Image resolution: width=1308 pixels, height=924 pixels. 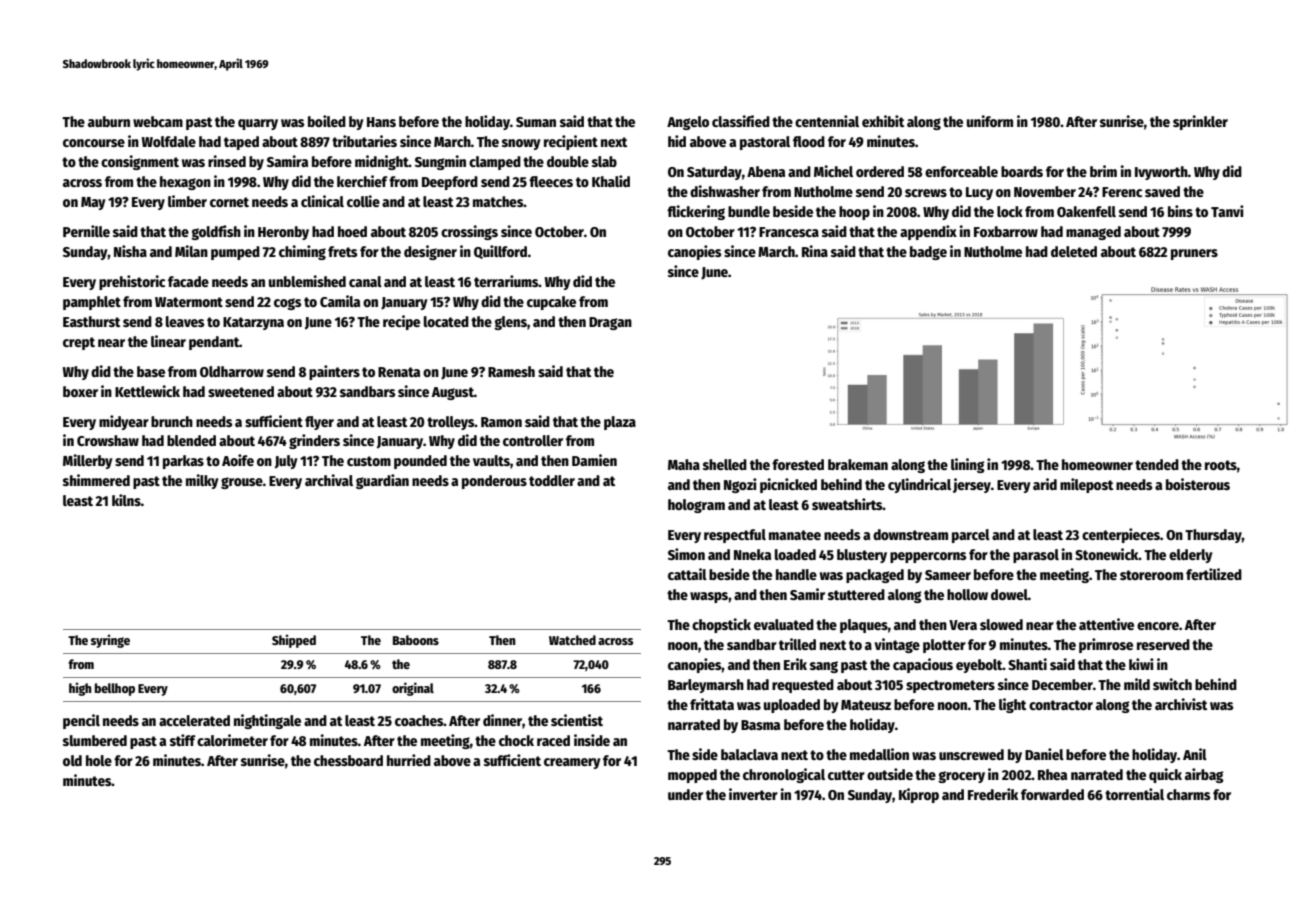 What do you see at coordinates (334, 372) in the screenshot?
I see `painters` at bounding box center [334, 372].
